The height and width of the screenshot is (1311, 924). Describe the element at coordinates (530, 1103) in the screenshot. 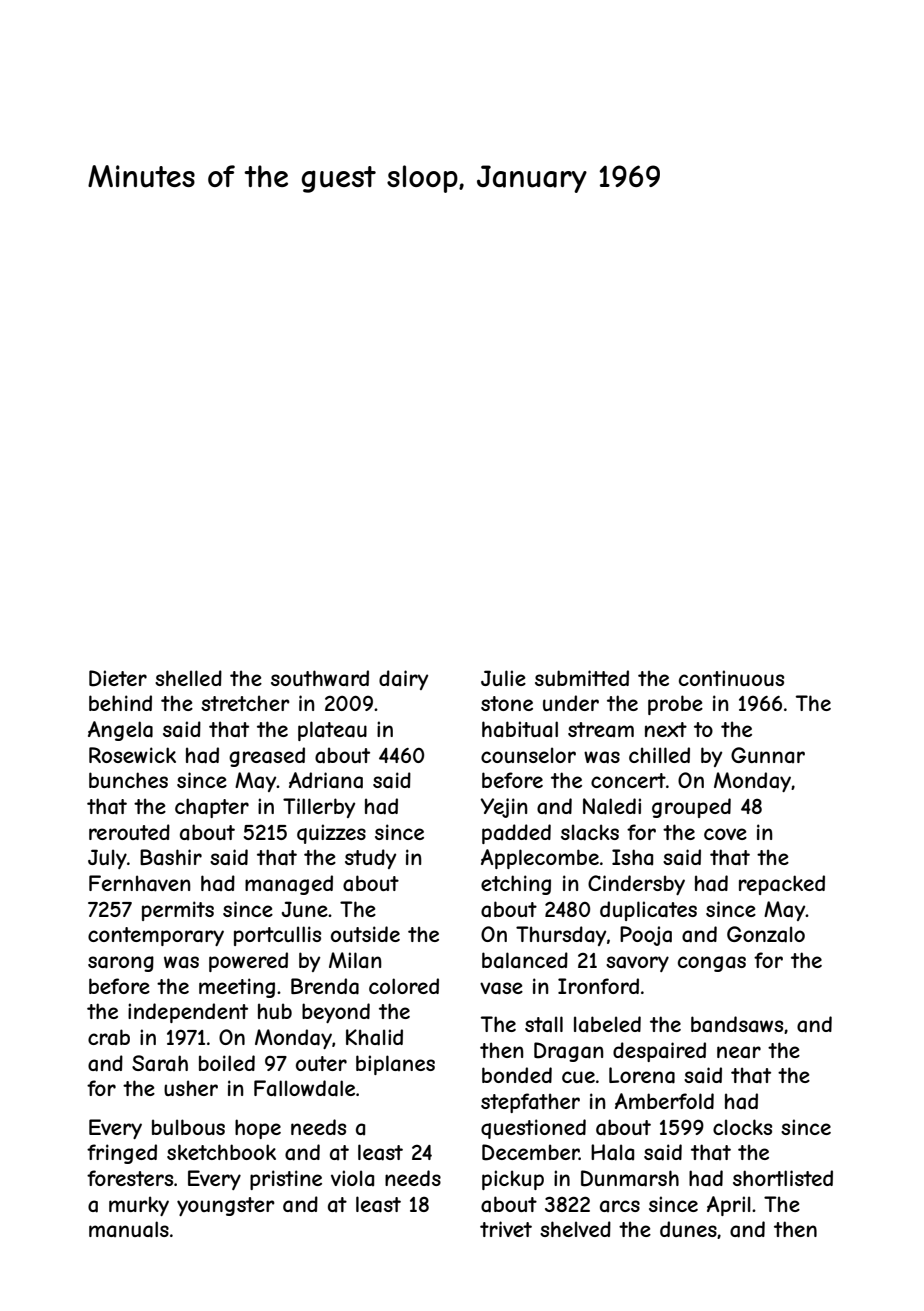

I see `stepfather` at that location.
